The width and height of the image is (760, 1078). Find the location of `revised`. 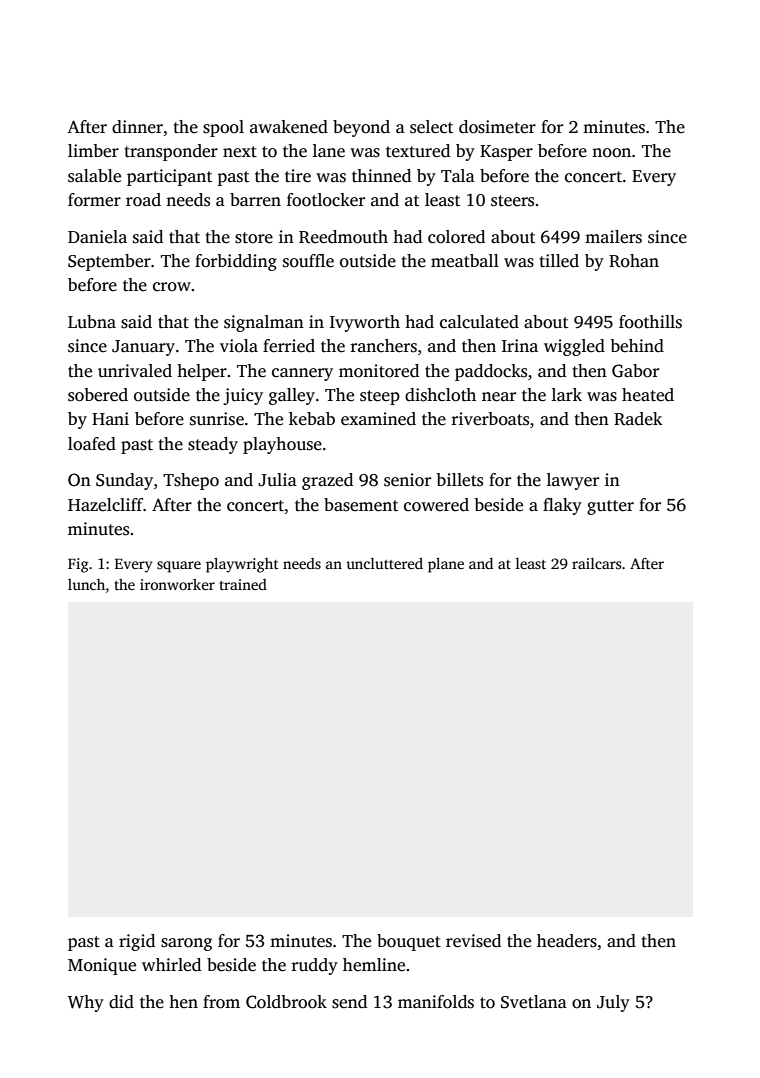

revised is located at coordinates (473, 941).
